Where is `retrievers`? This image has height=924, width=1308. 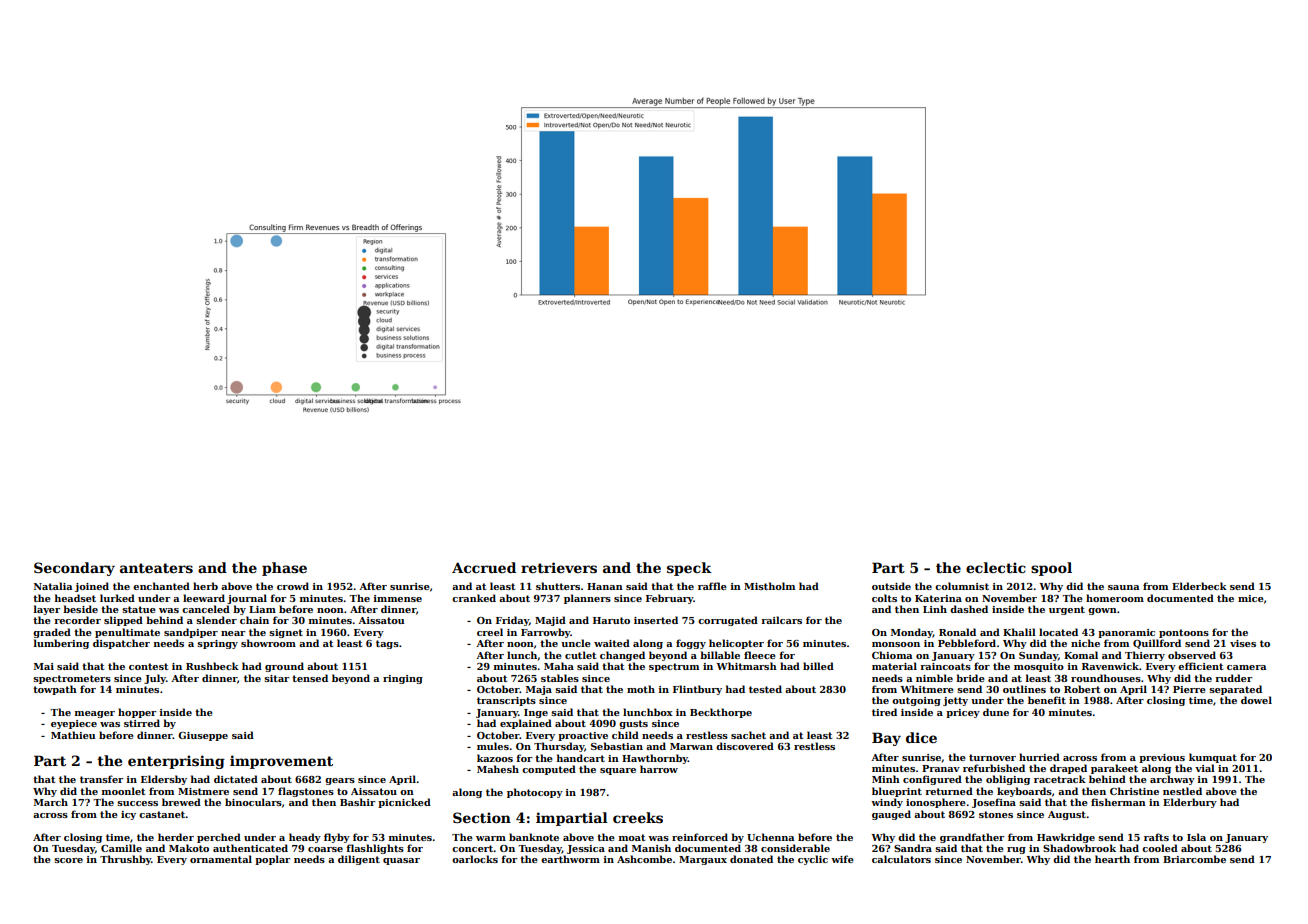
retrievers is located at coordinates (559, 567).
